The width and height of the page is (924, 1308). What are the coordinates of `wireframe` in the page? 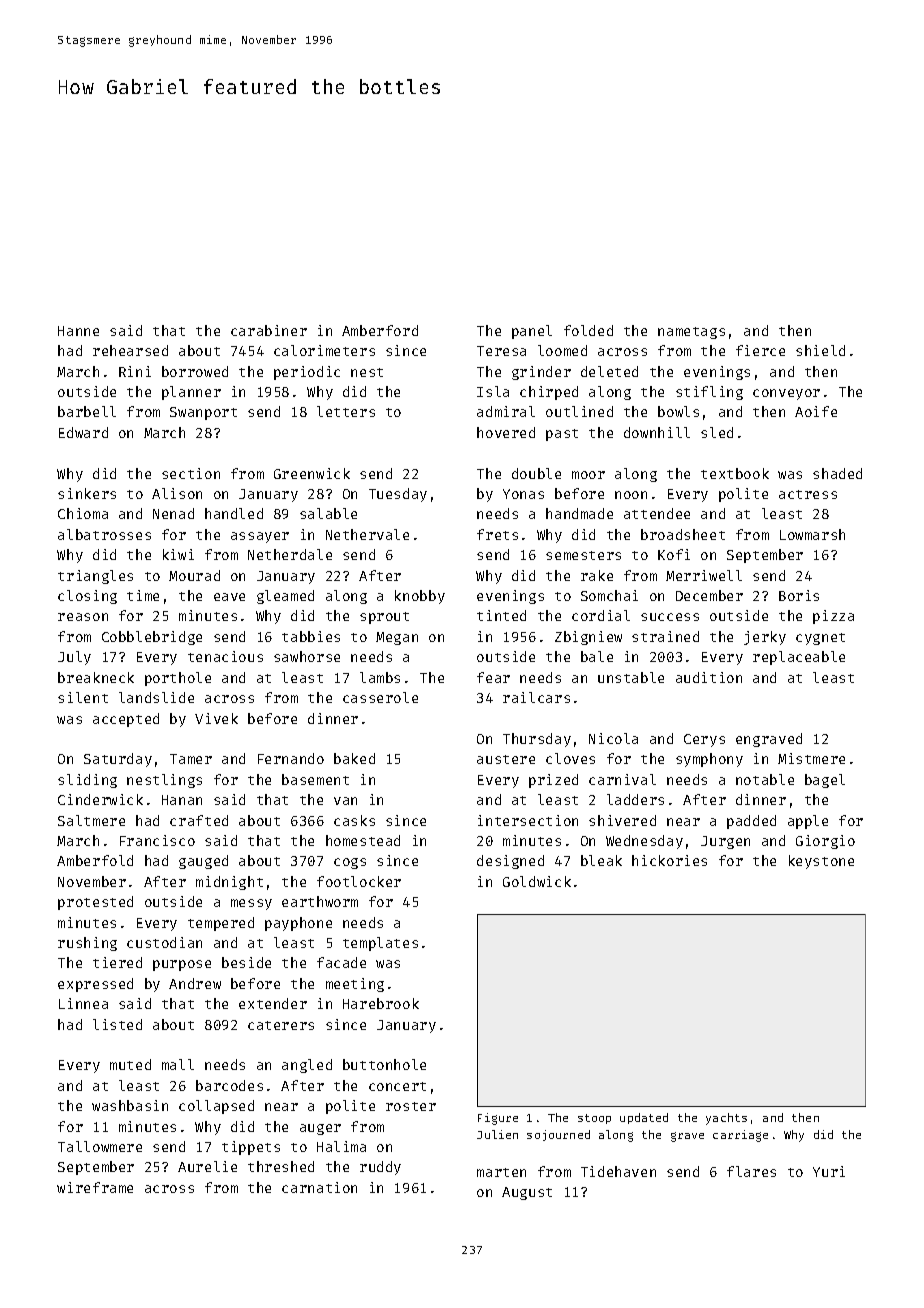 It's located at (95, 1187).
